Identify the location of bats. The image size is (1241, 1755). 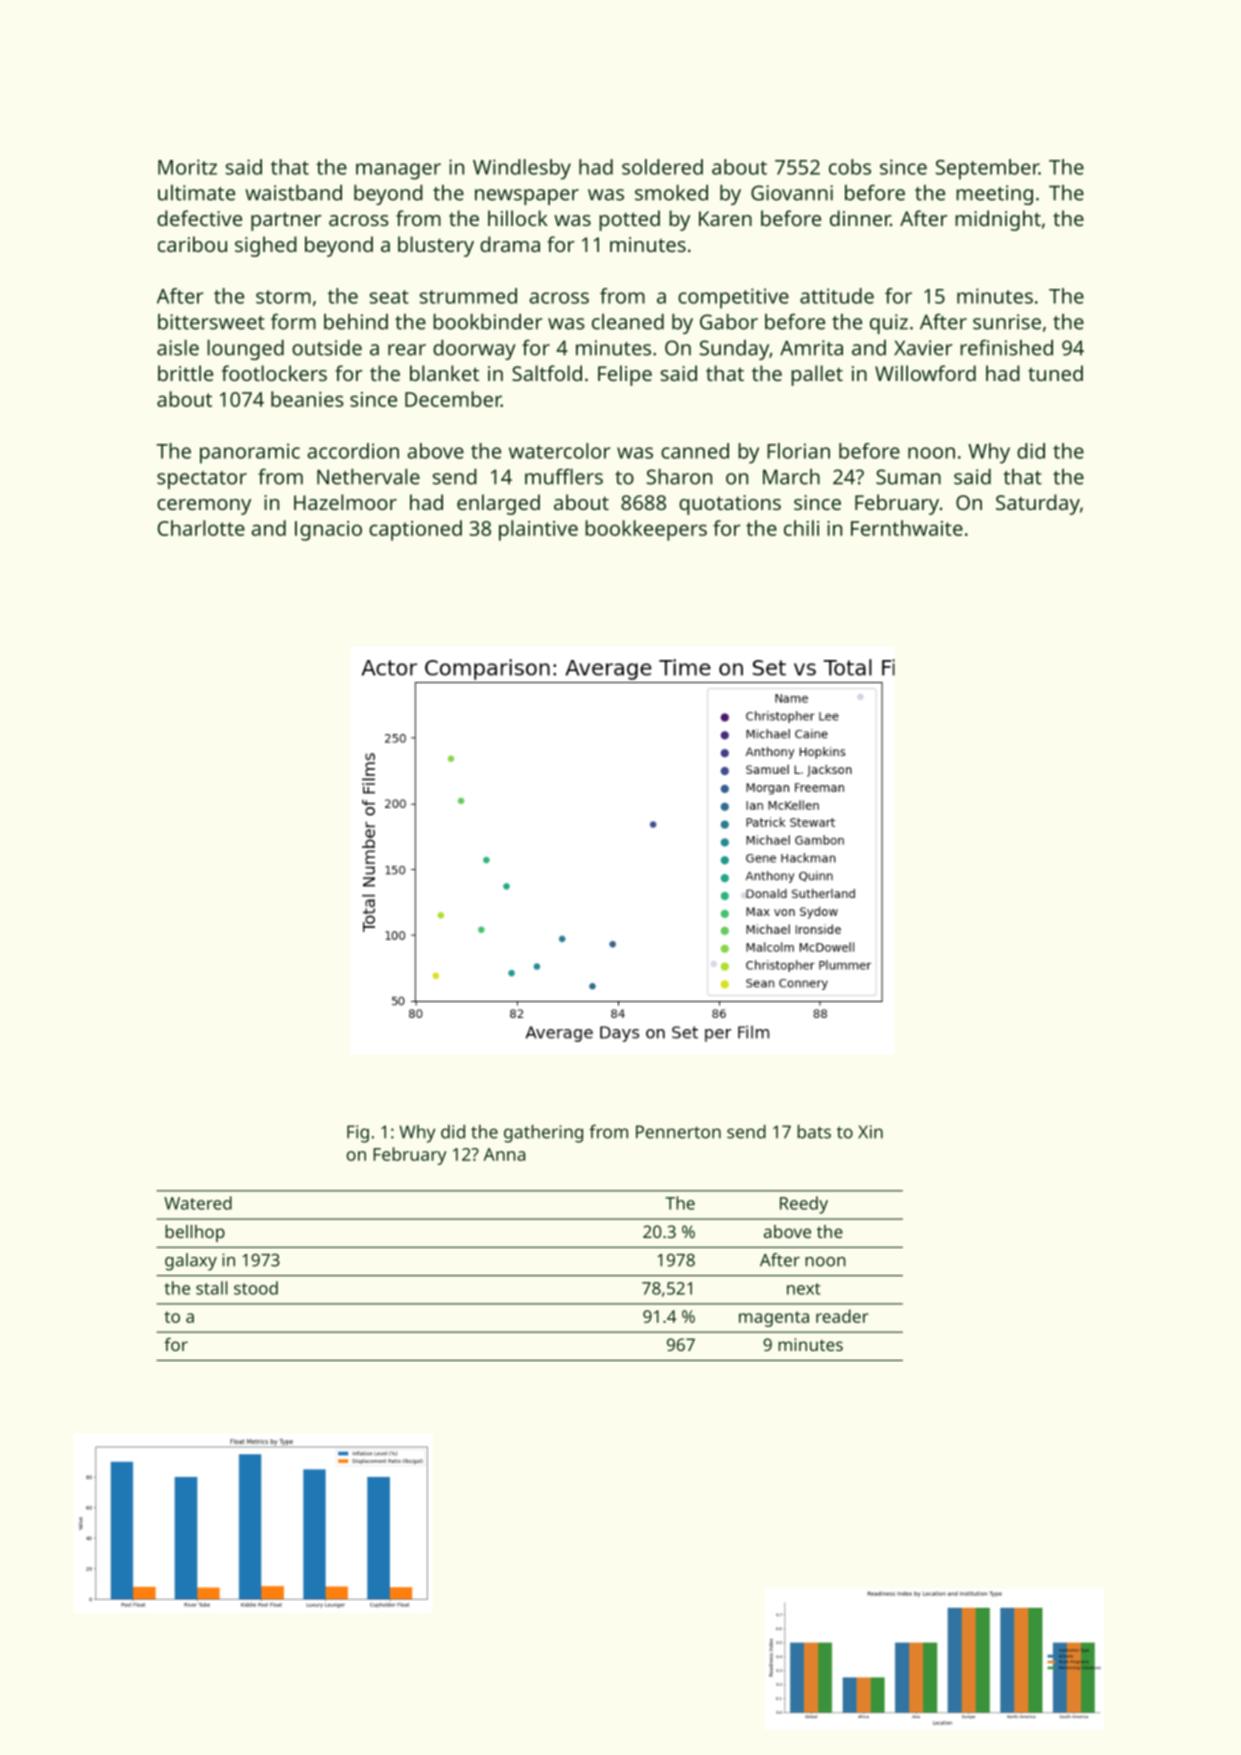
(814, 1132).
